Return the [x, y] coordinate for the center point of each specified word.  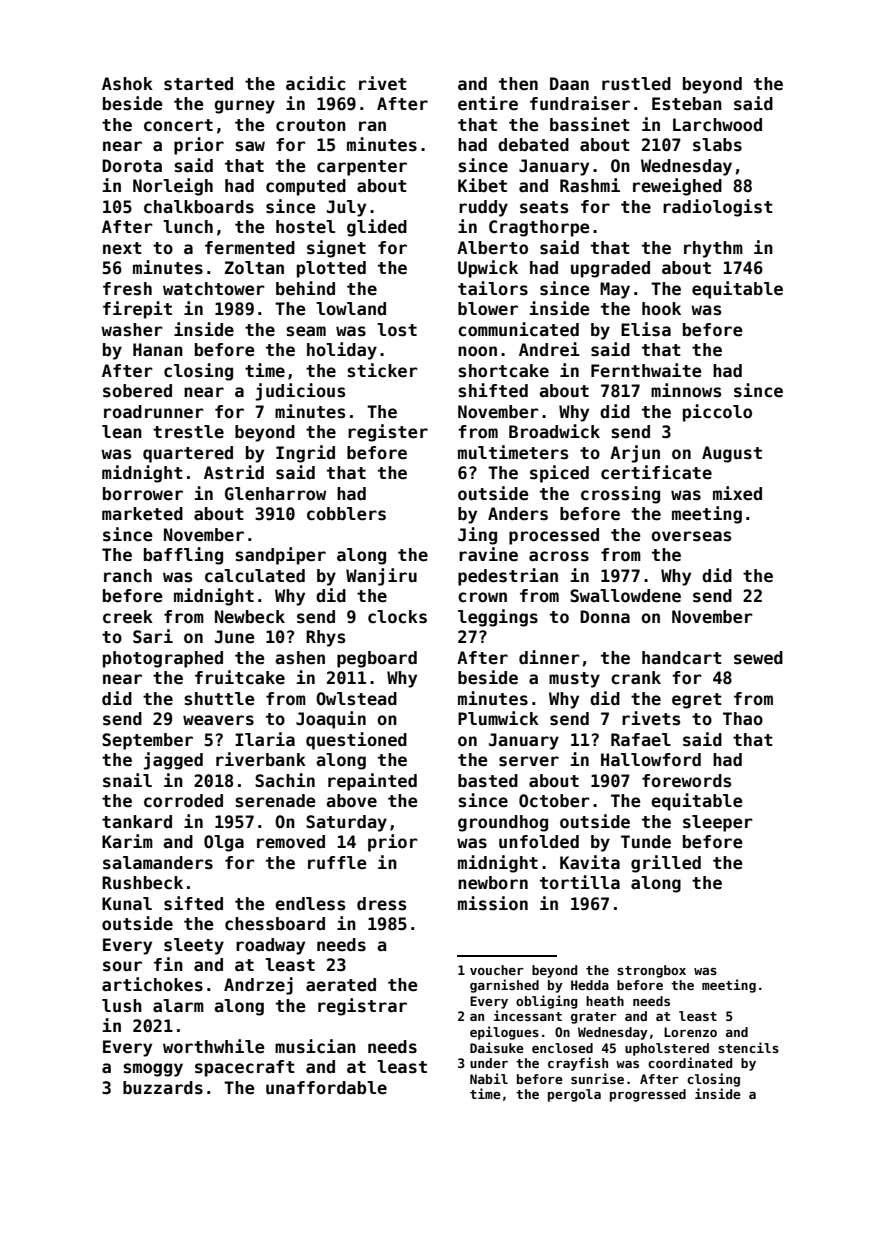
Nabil [489, 1078]
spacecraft [245, 1068]
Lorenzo [690, 1032]
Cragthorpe [539, 228]
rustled [636, 84]
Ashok [127, 84]
